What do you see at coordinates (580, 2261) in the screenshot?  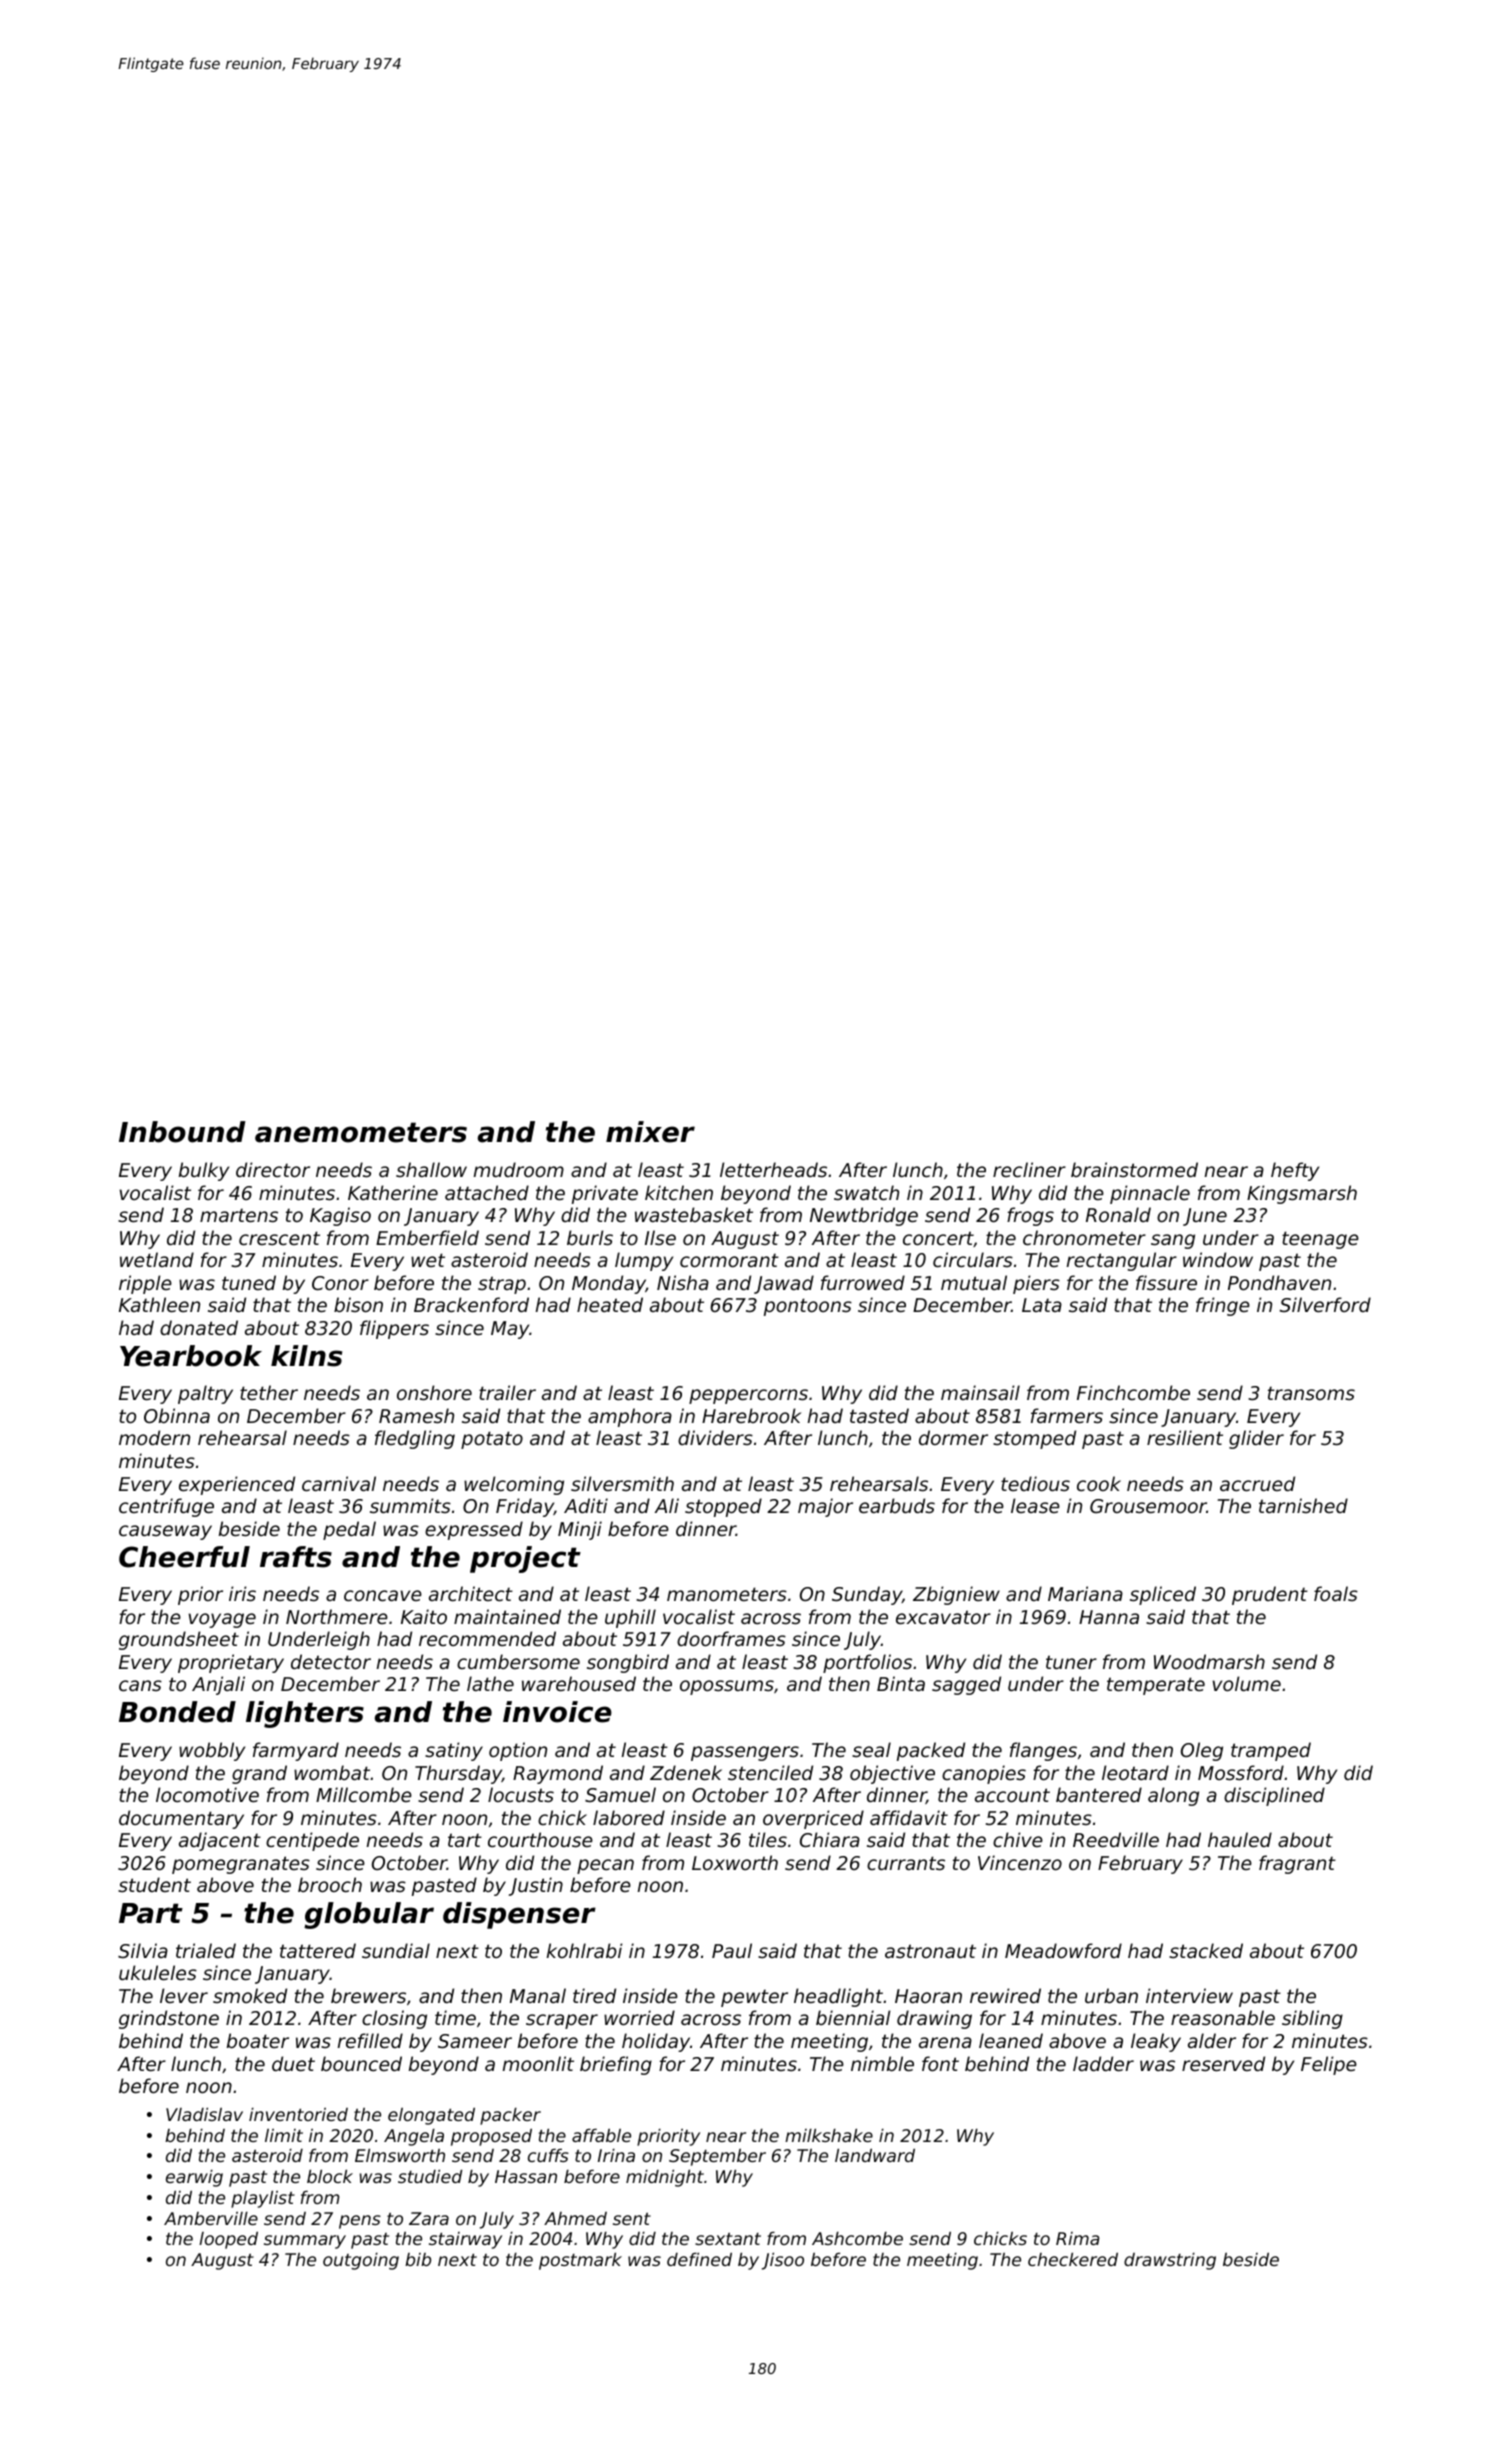 I see `postmark` at bounding box center [580, 2261].
